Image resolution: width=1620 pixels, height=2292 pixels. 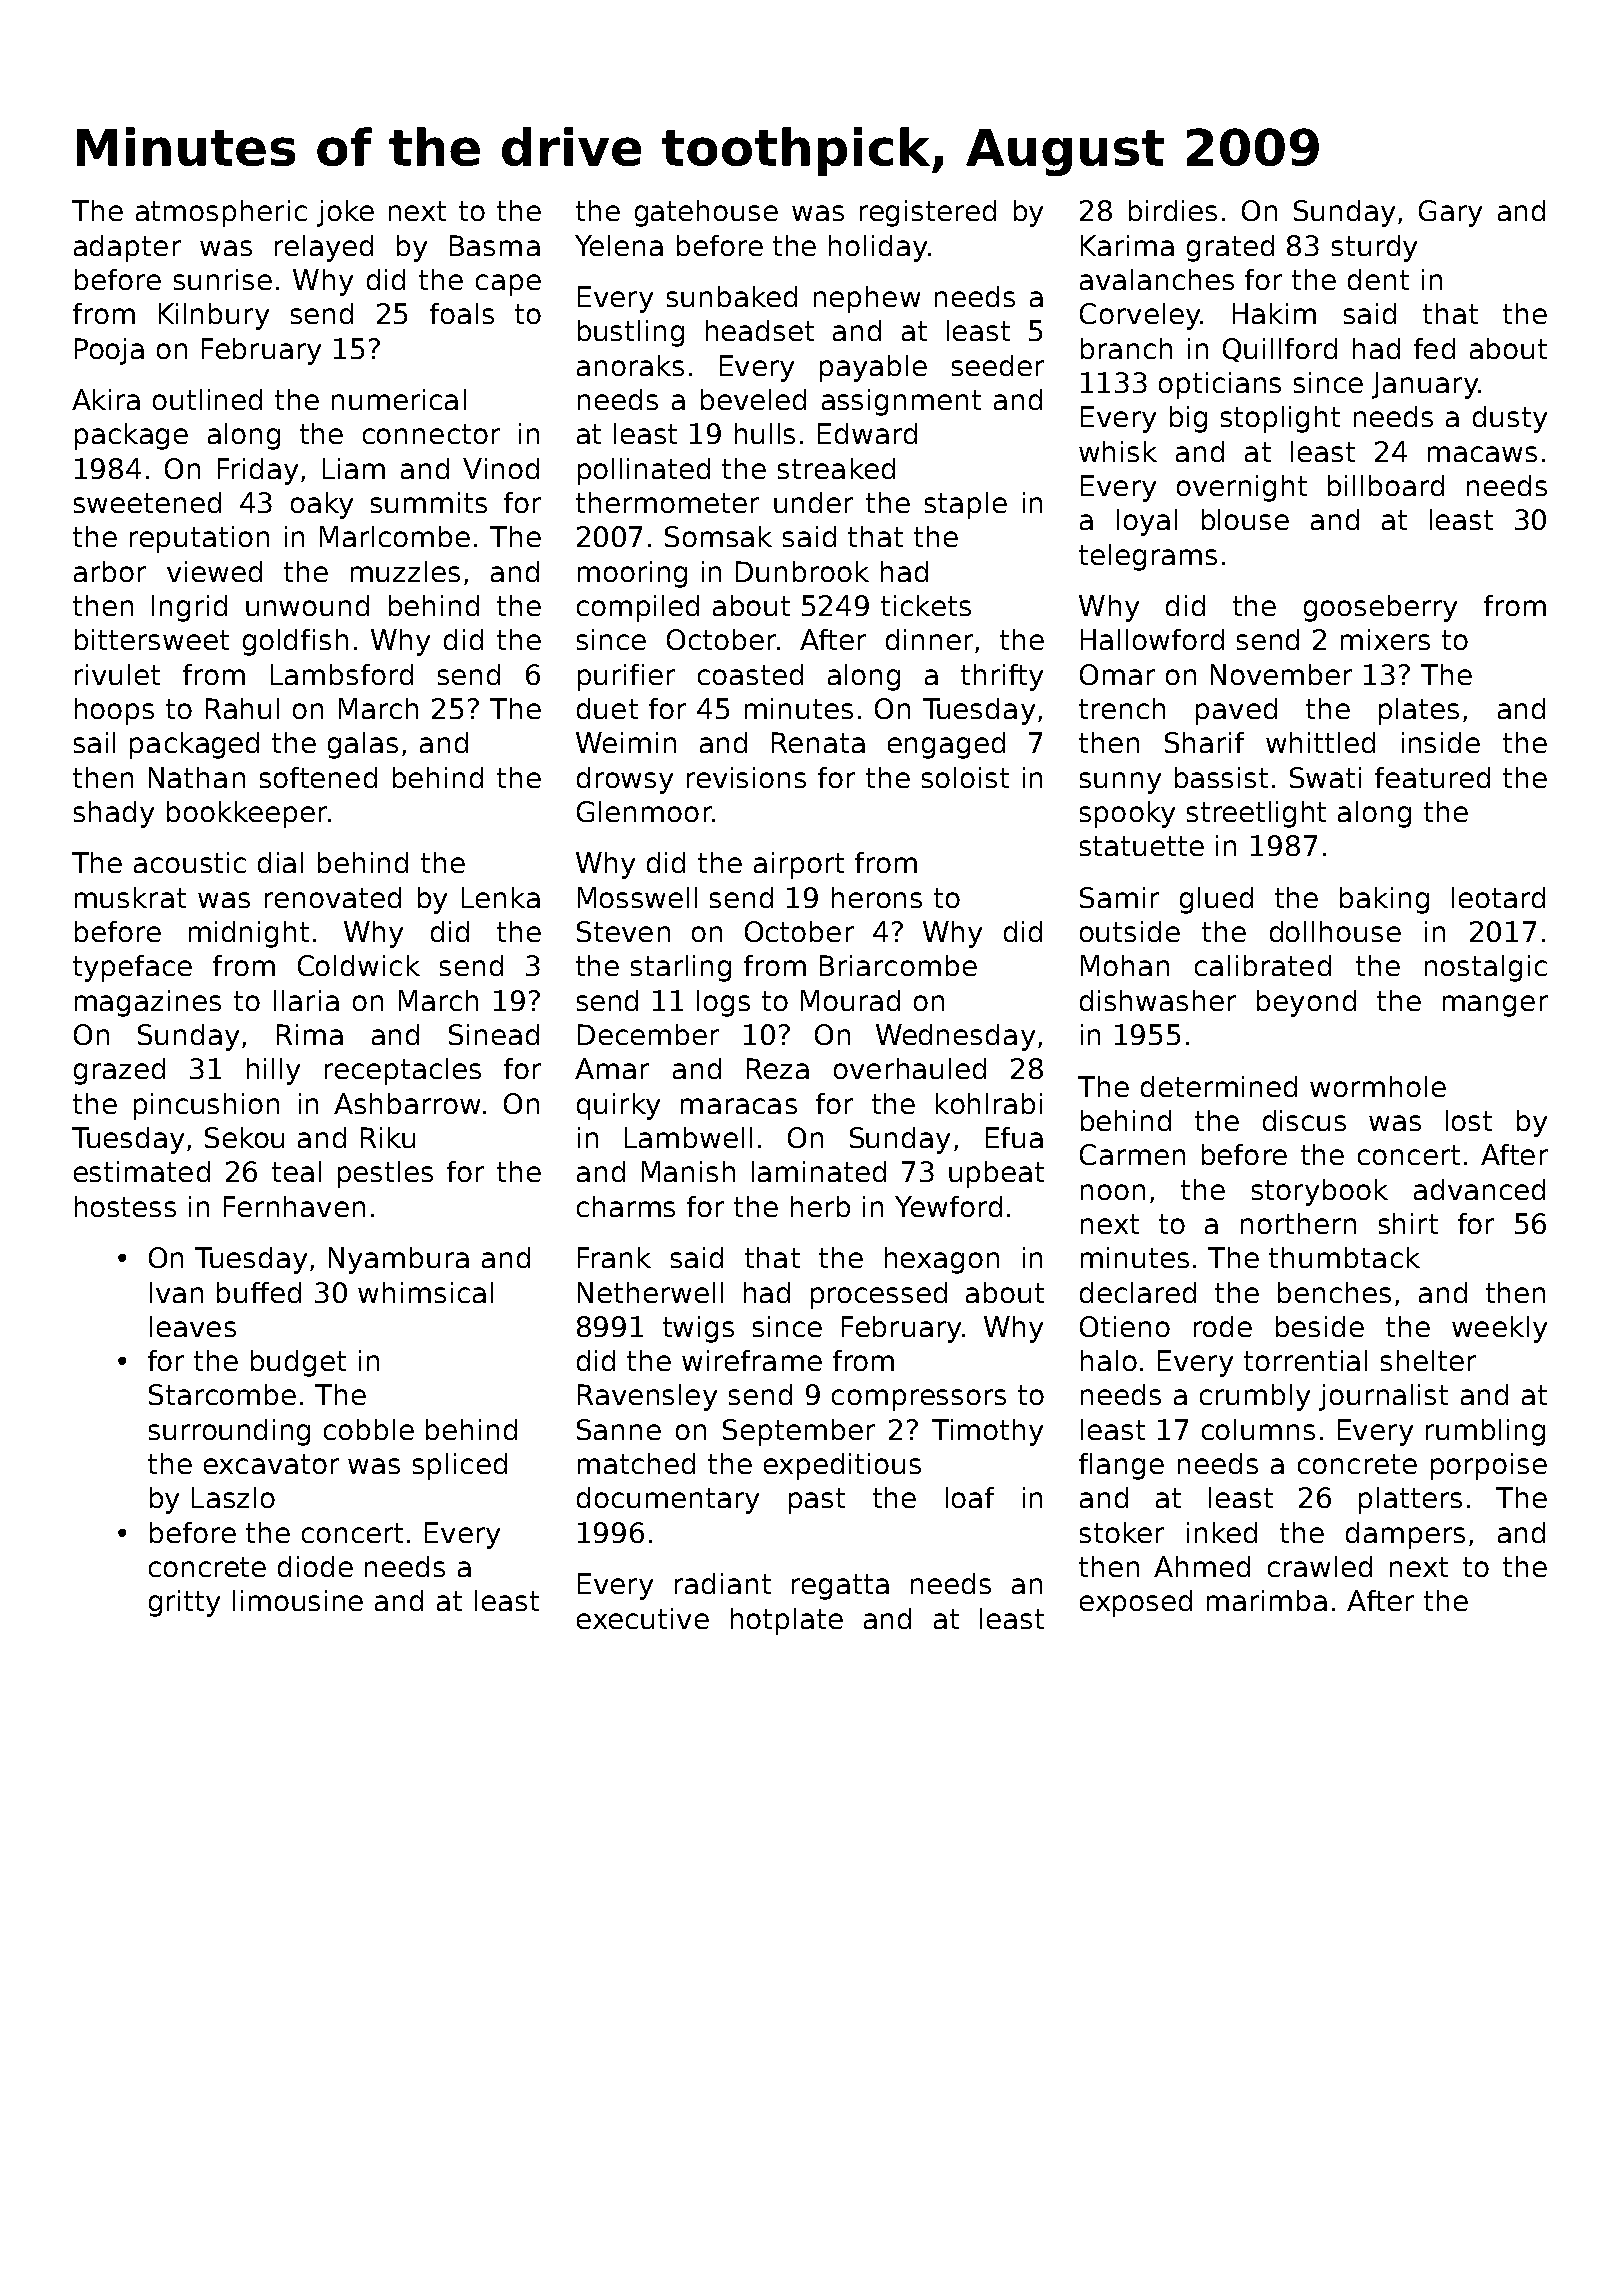 I want to click on estimated, so click(x=142, y=1171).
